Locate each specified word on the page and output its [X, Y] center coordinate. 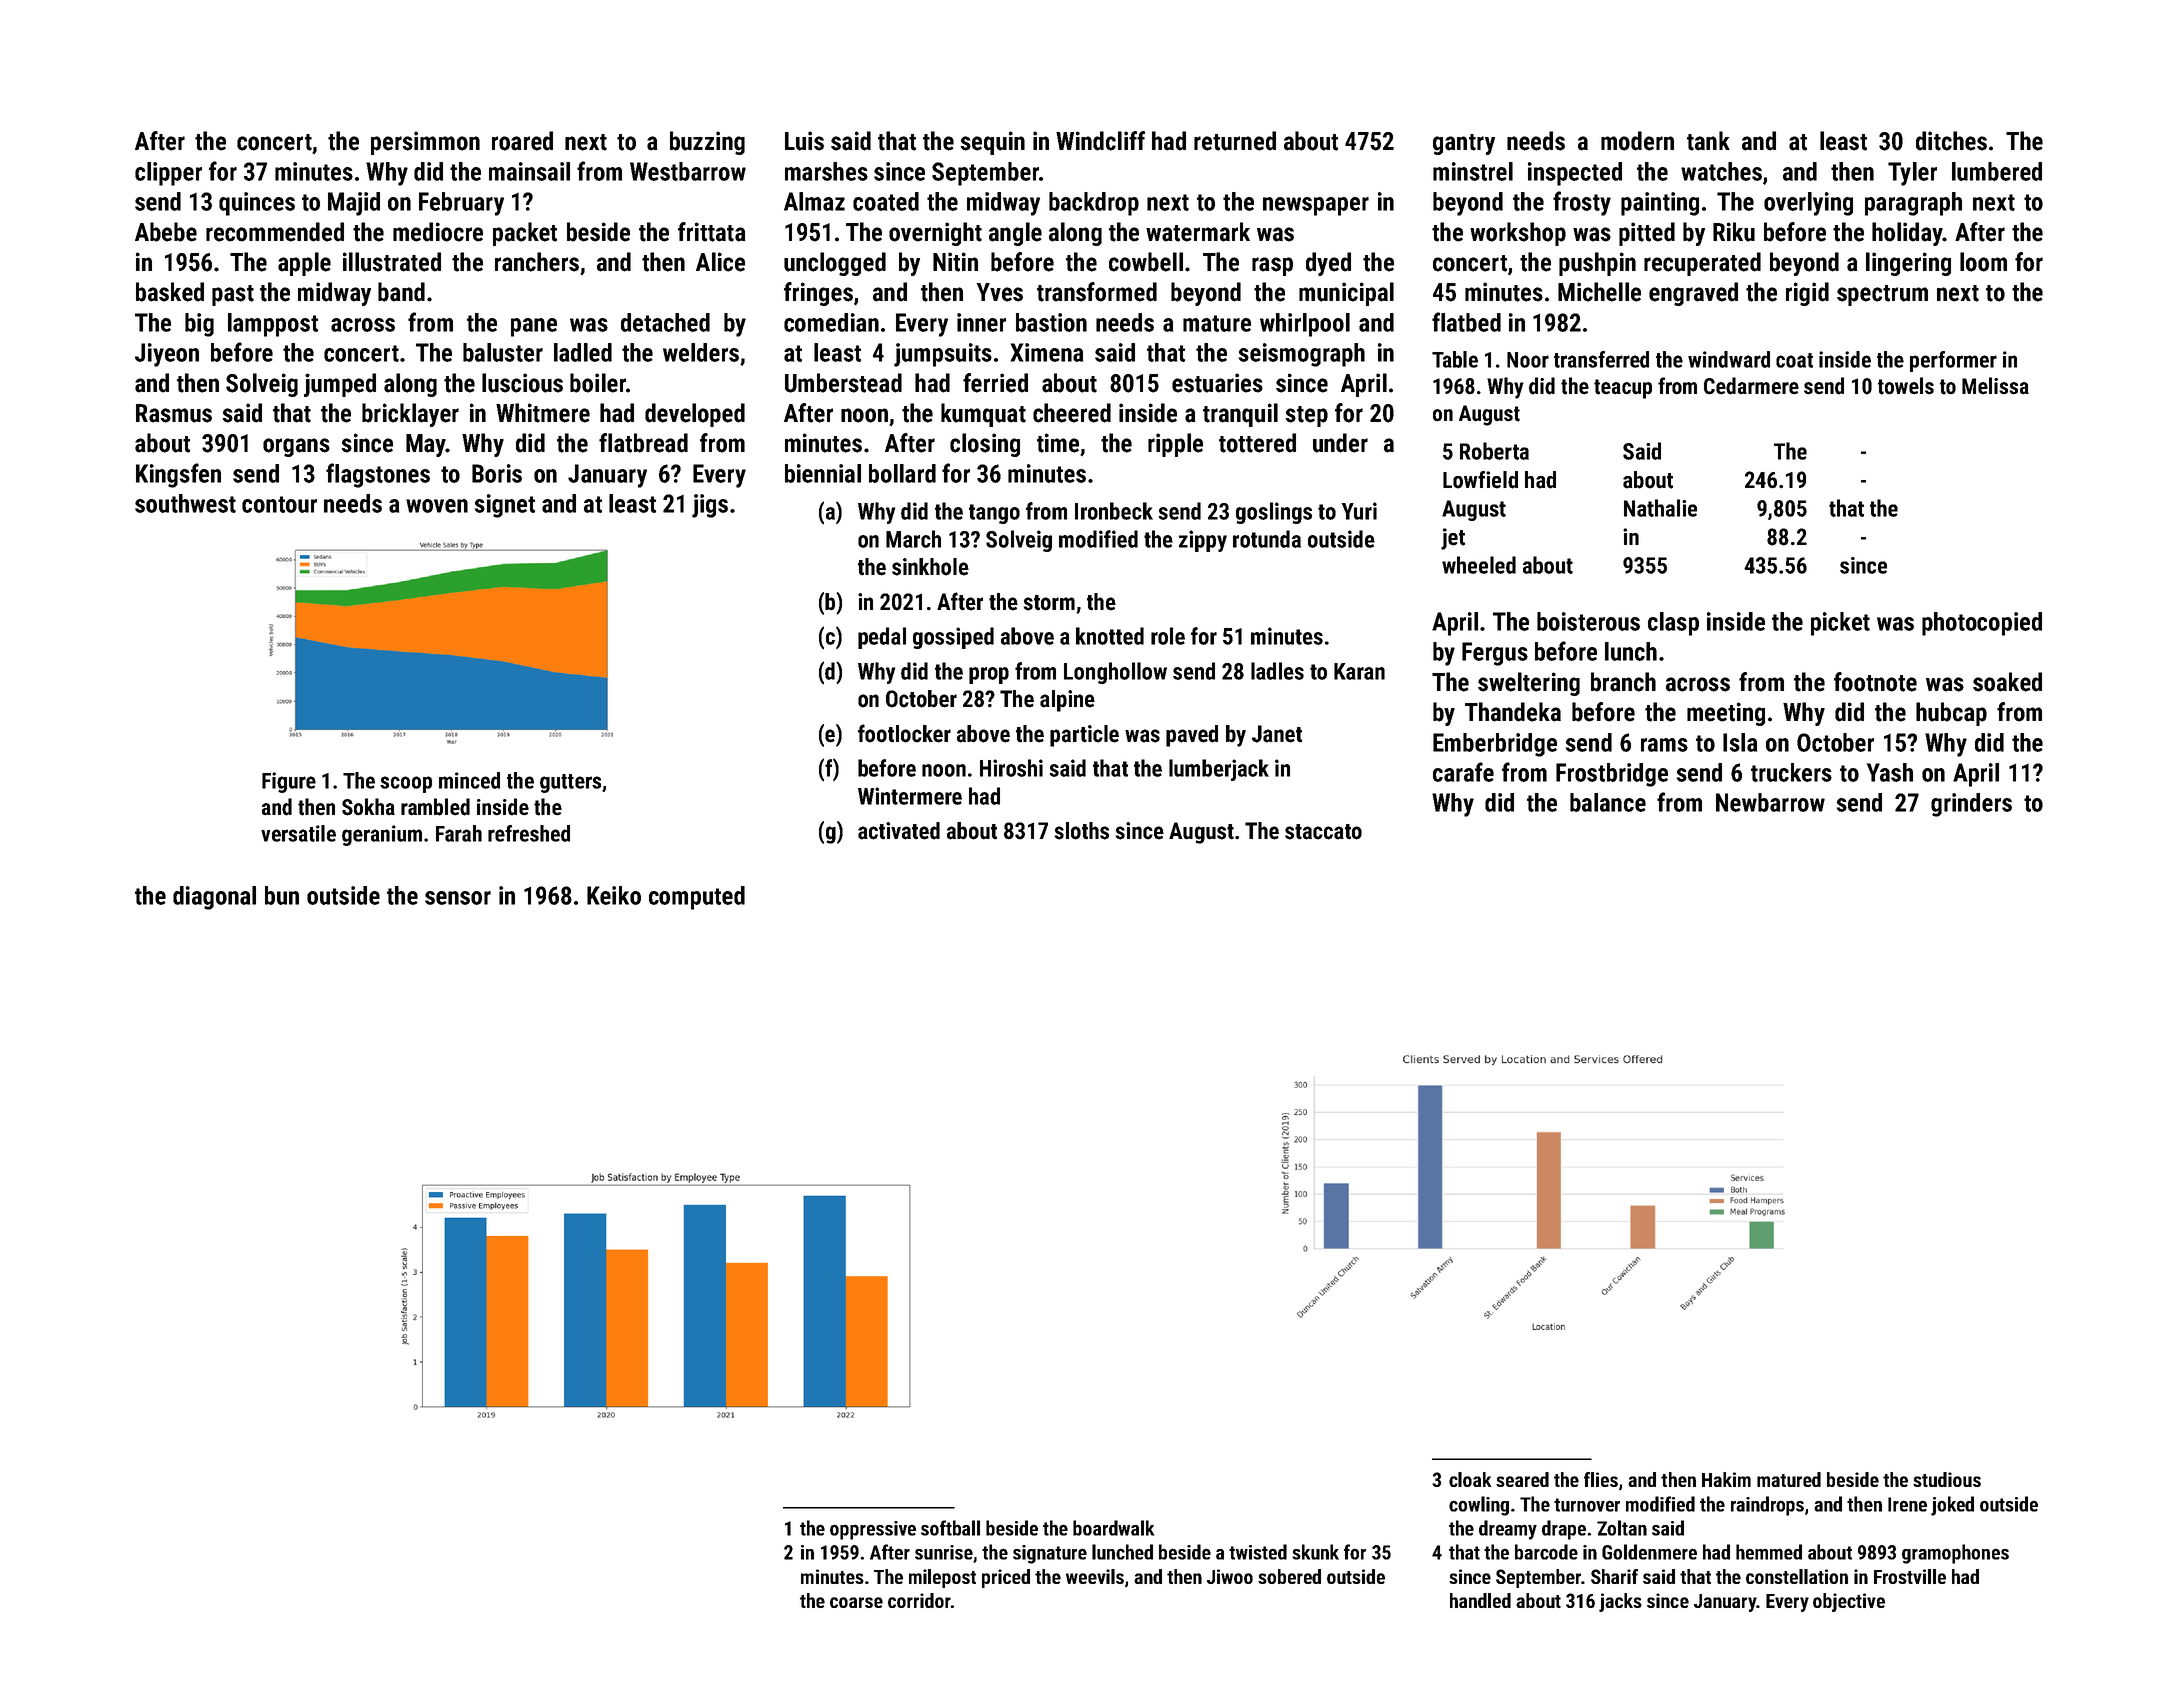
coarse [856, 1602]
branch [1623, 682]
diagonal [214, 898]
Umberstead [843, 383]
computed [697, 898]
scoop [406, 784]
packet [525, 234]
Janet [1277, 734]
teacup [1623, 389]
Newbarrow [1770, 802]
